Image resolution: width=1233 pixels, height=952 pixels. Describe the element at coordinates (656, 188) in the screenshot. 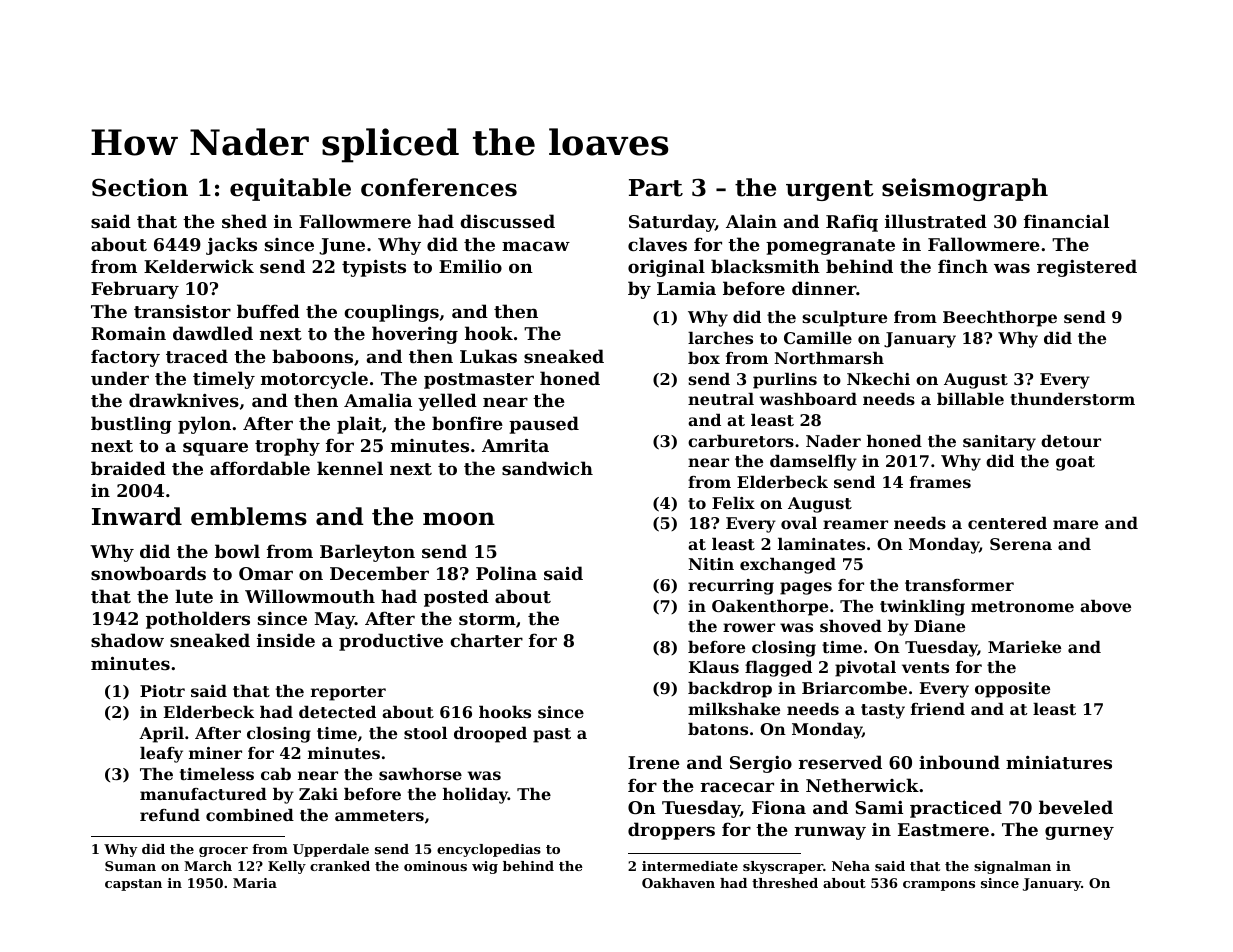

I see `Part` at that location.
